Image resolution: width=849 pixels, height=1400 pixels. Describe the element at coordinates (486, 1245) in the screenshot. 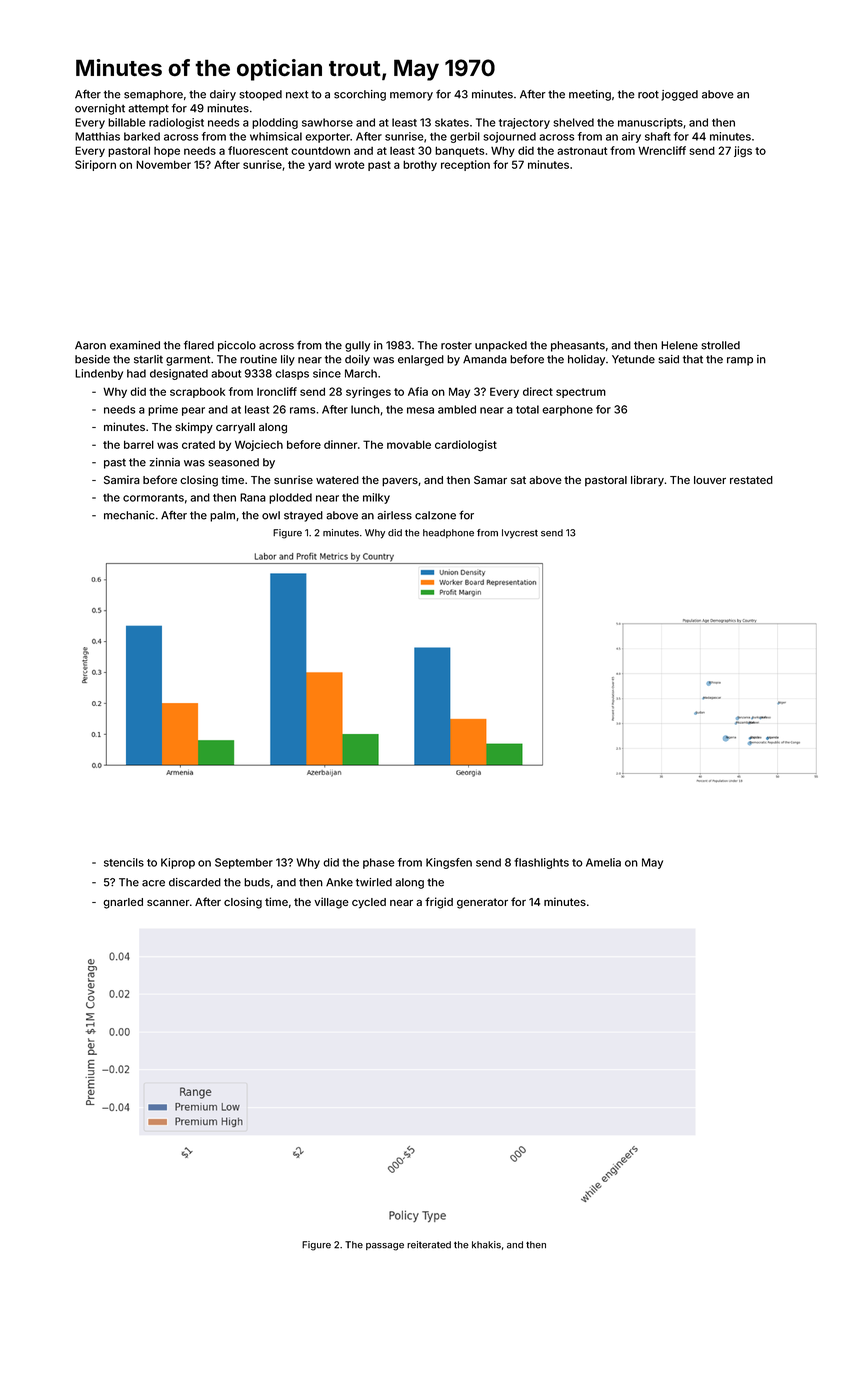

I see `khakis` at that location.
